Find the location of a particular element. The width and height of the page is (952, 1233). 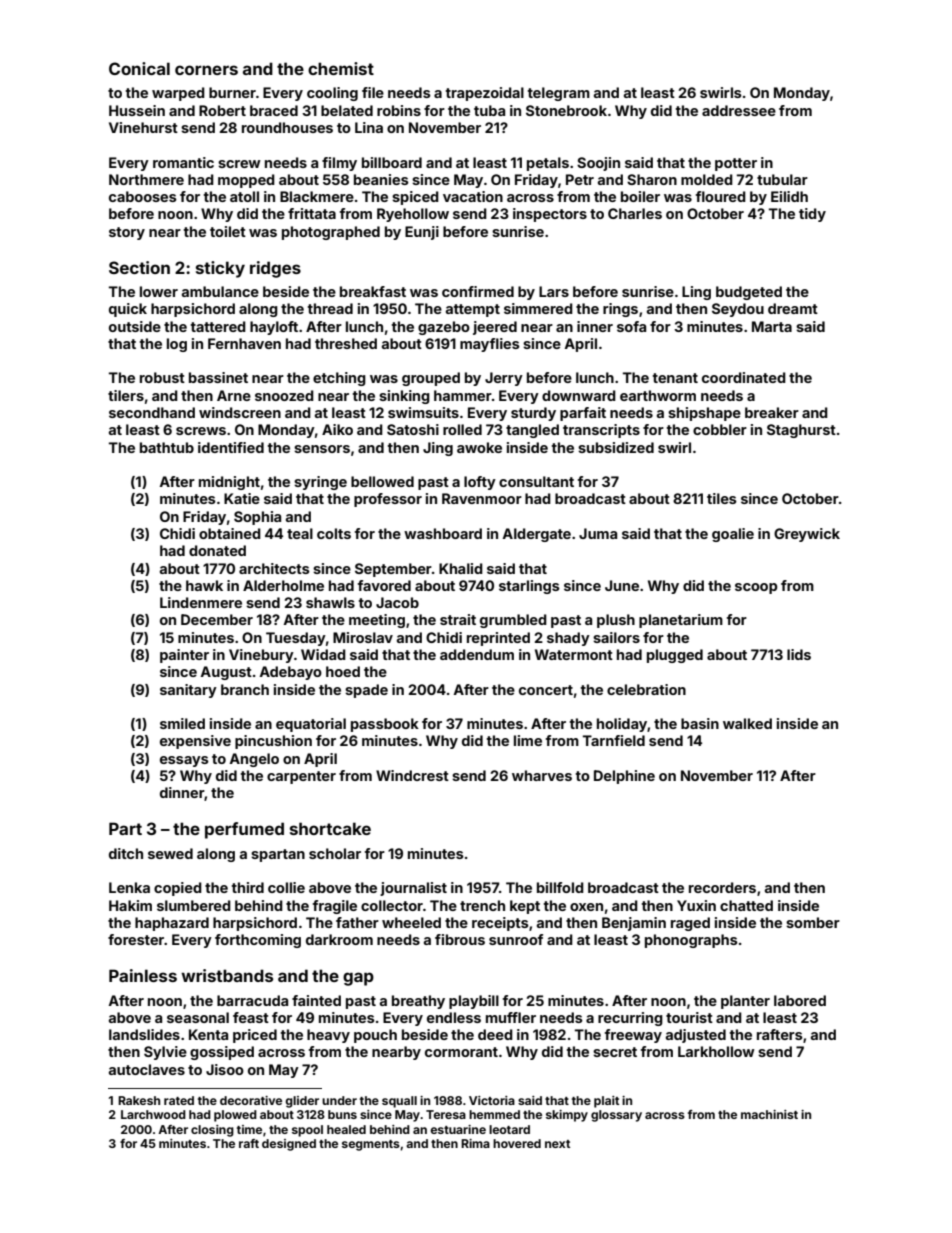

outside is located at coordinates (135, 326).
